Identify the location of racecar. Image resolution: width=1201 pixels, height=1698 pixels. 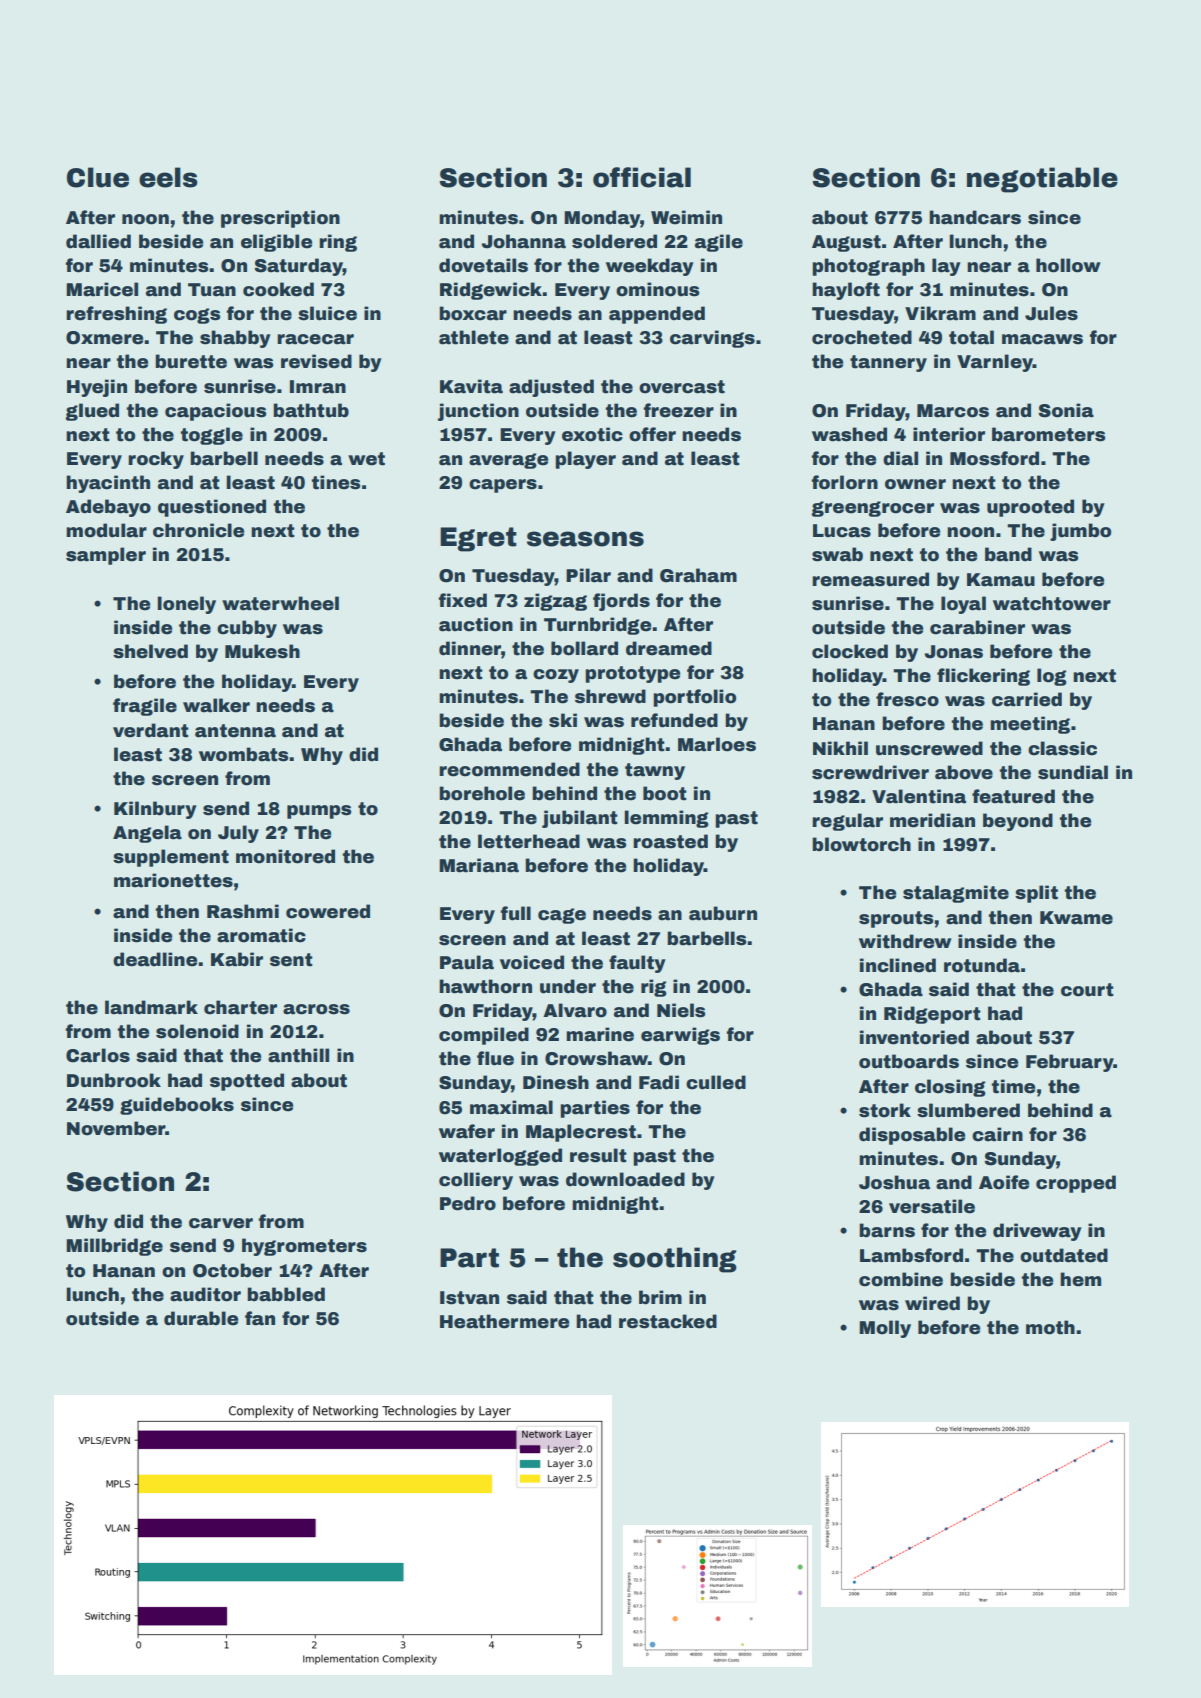
(315, 339).
